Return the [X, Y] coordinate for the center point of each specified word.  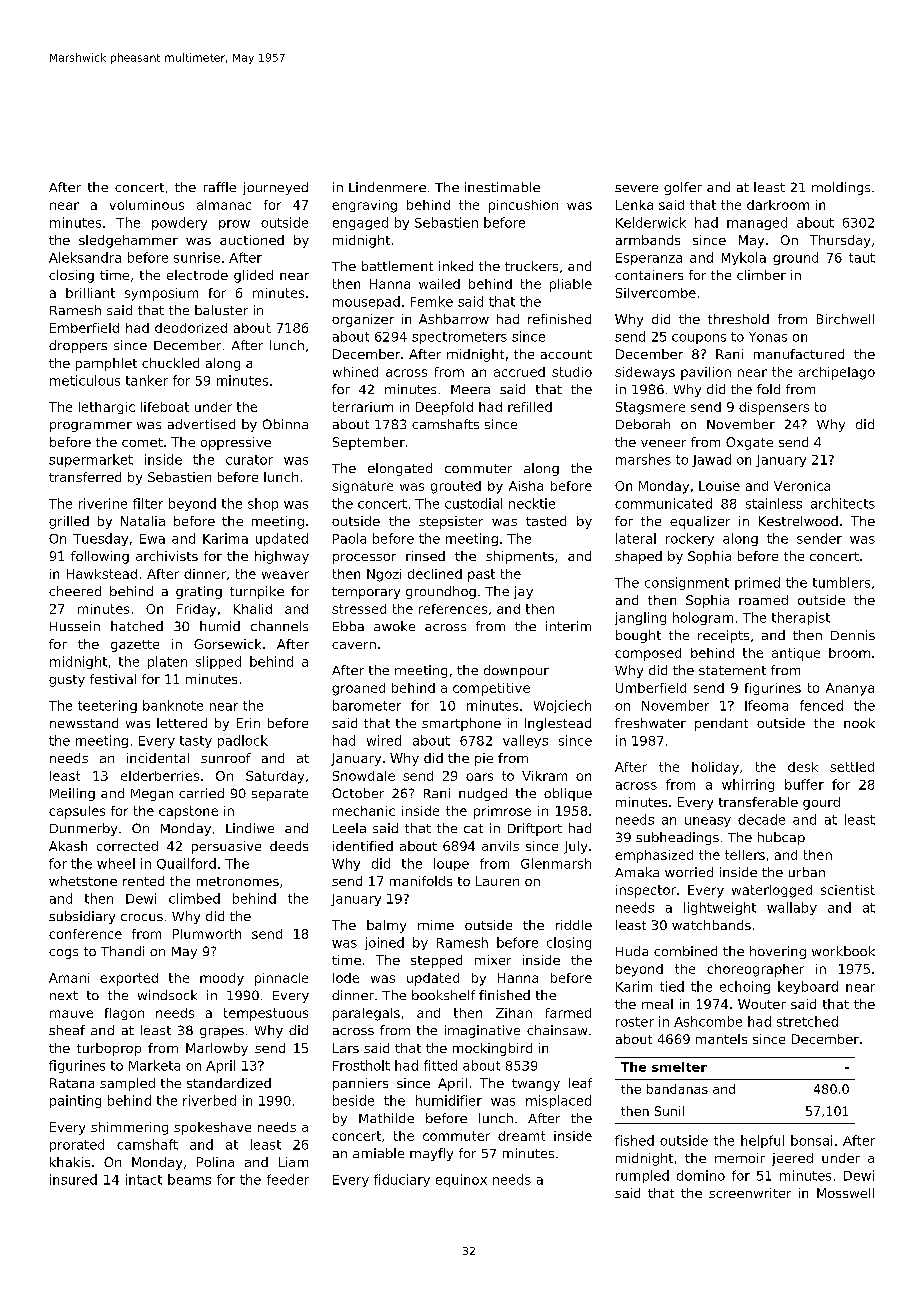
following [100, 557]
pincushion [523, 206]
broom [849, 653]
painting [75, 1101]
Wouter [762, 1004]
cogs [63, 954]
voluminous [147, 205]
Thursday [840, 241]
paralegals [366, 1014]
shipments [520, 557]
